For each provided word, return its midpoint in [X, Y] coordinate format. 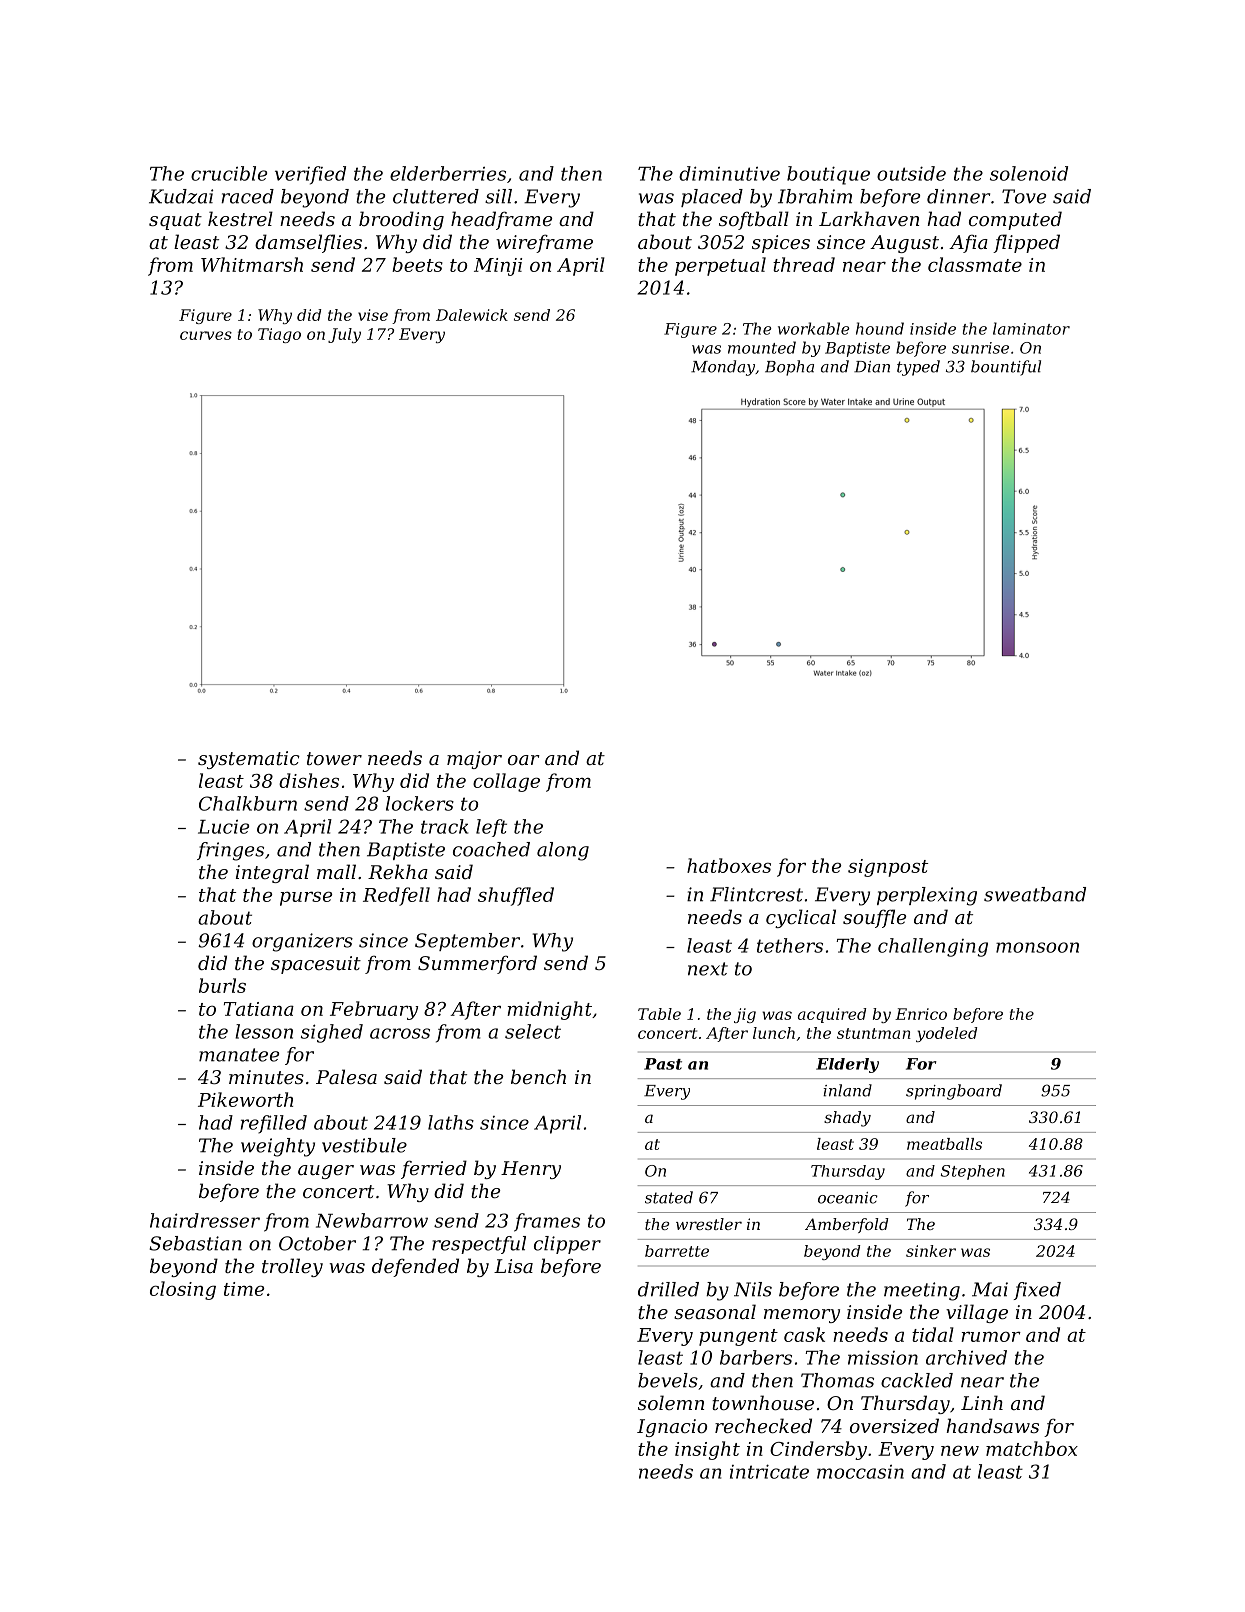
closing [183, 1290]
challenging [933, 947]
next [708, 969]
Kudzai [181, 196]
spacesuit [316, 965]
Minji [498, 267]
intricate [769, 1471]
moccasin [860, 1472]
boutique [828, 175]
